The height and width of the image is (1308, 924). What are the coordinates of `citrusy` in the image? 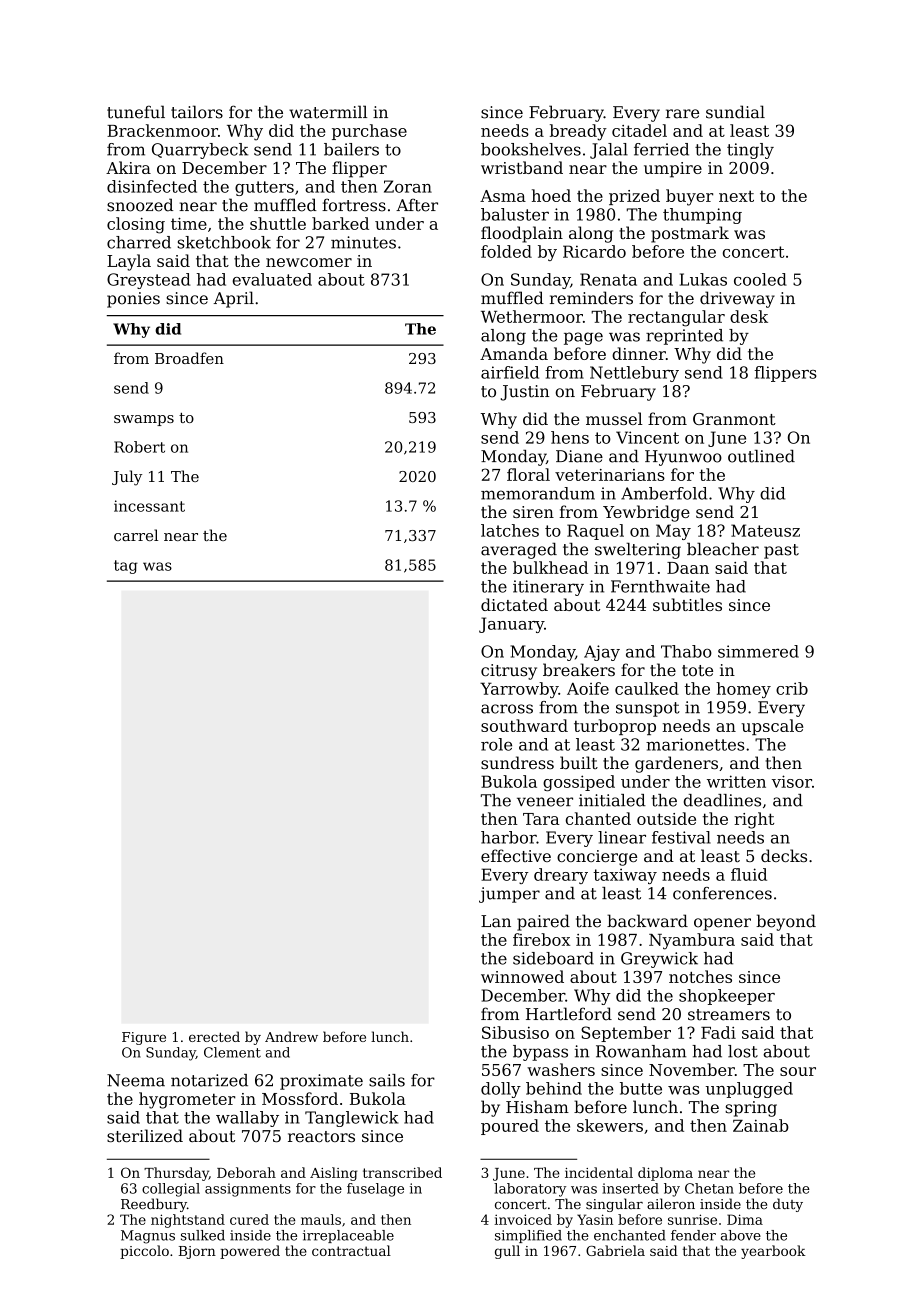 It's located at (509, 672).
